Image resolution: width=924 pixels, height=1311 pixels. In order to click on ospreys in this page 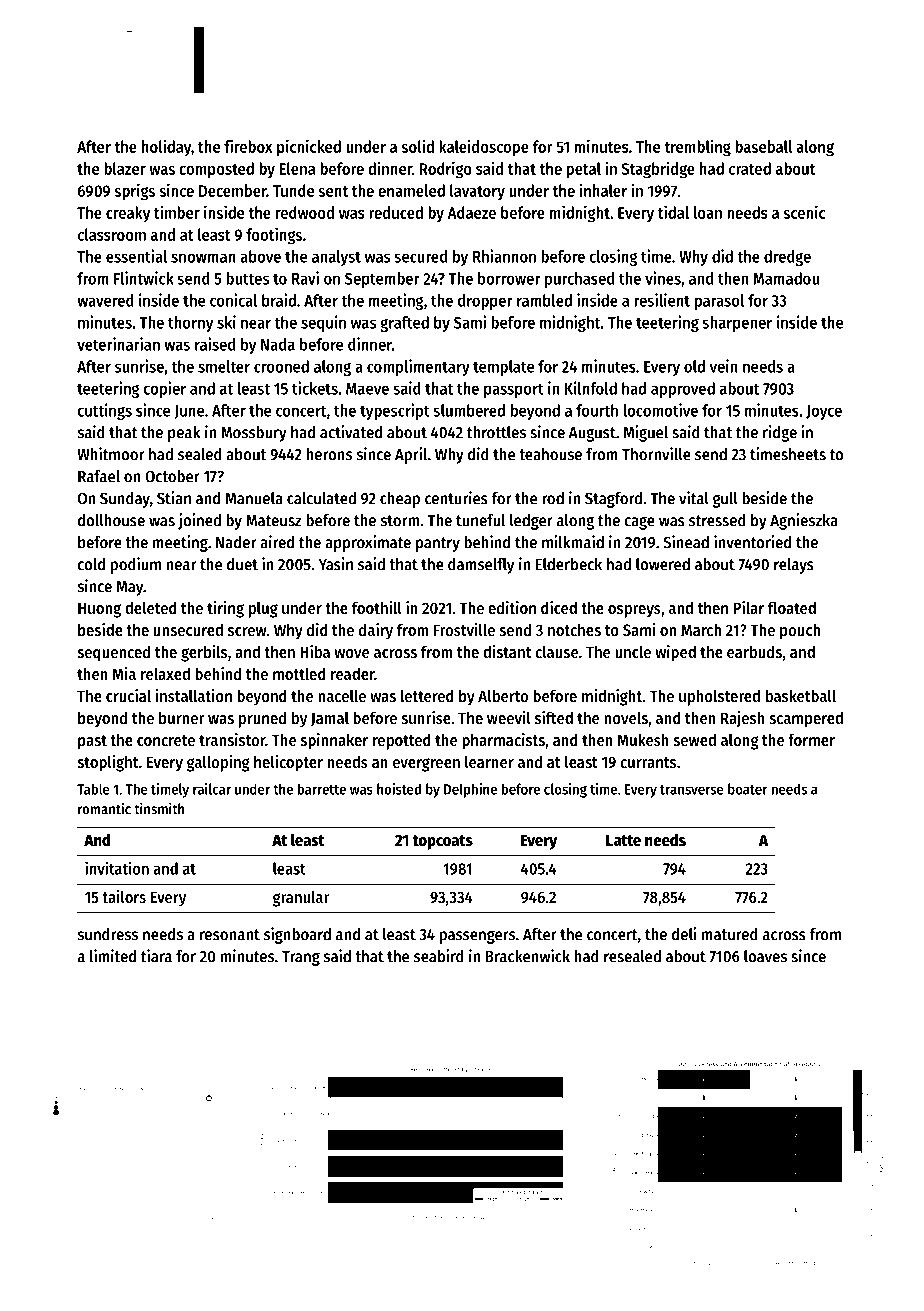, I will do `click(634, 611)`.
